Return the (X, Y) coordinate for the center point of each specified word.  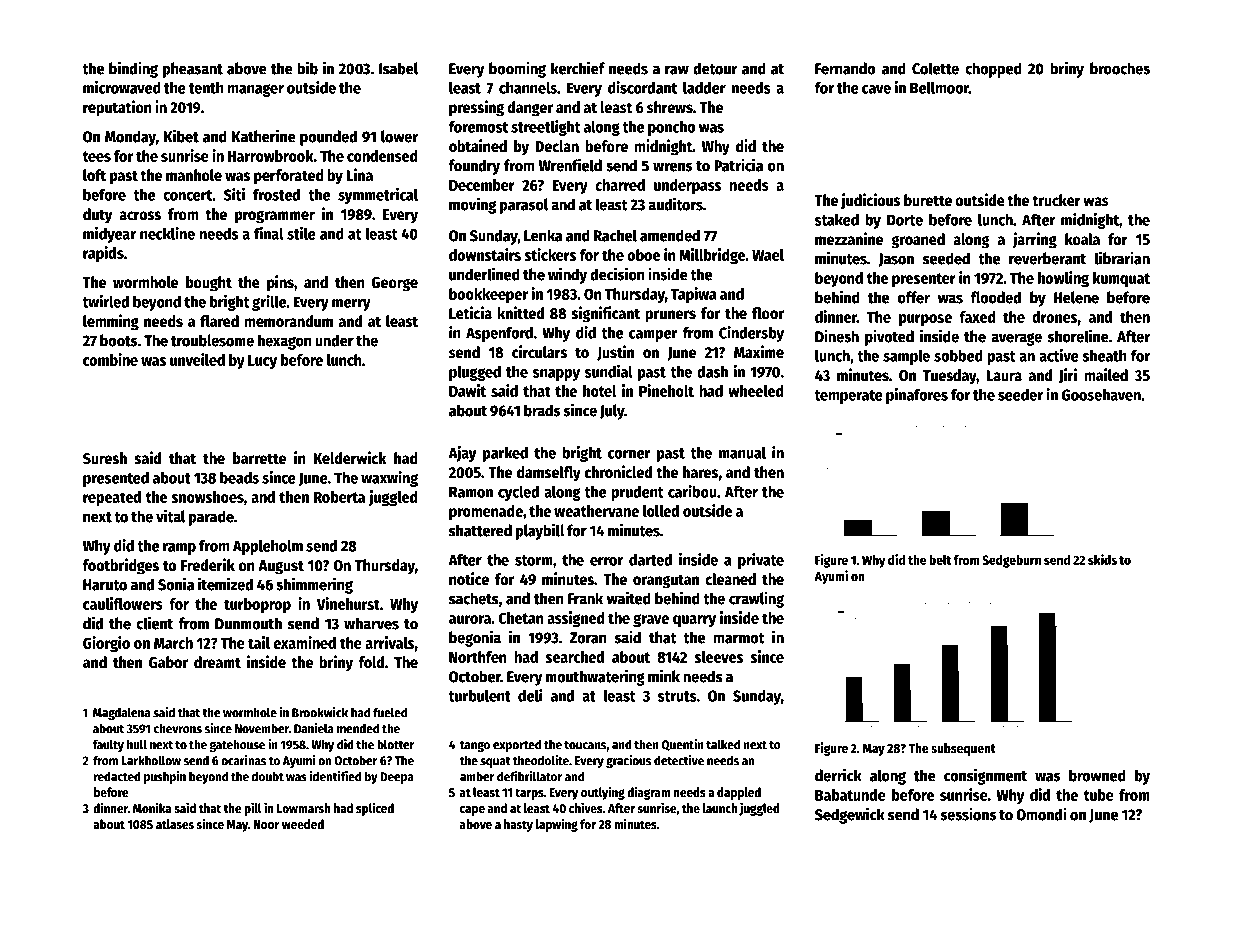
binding (133, 69)
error (606, 561)
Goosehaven (1101, 395)
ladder (704, 87)
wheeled (756, 391)
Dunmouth (248, 623)
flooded (996, 297)
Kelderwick (350, 458)
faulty (108, 745)
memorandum (288, 321)
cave (876, 89)
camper (653, 336)
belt (940, 560)
